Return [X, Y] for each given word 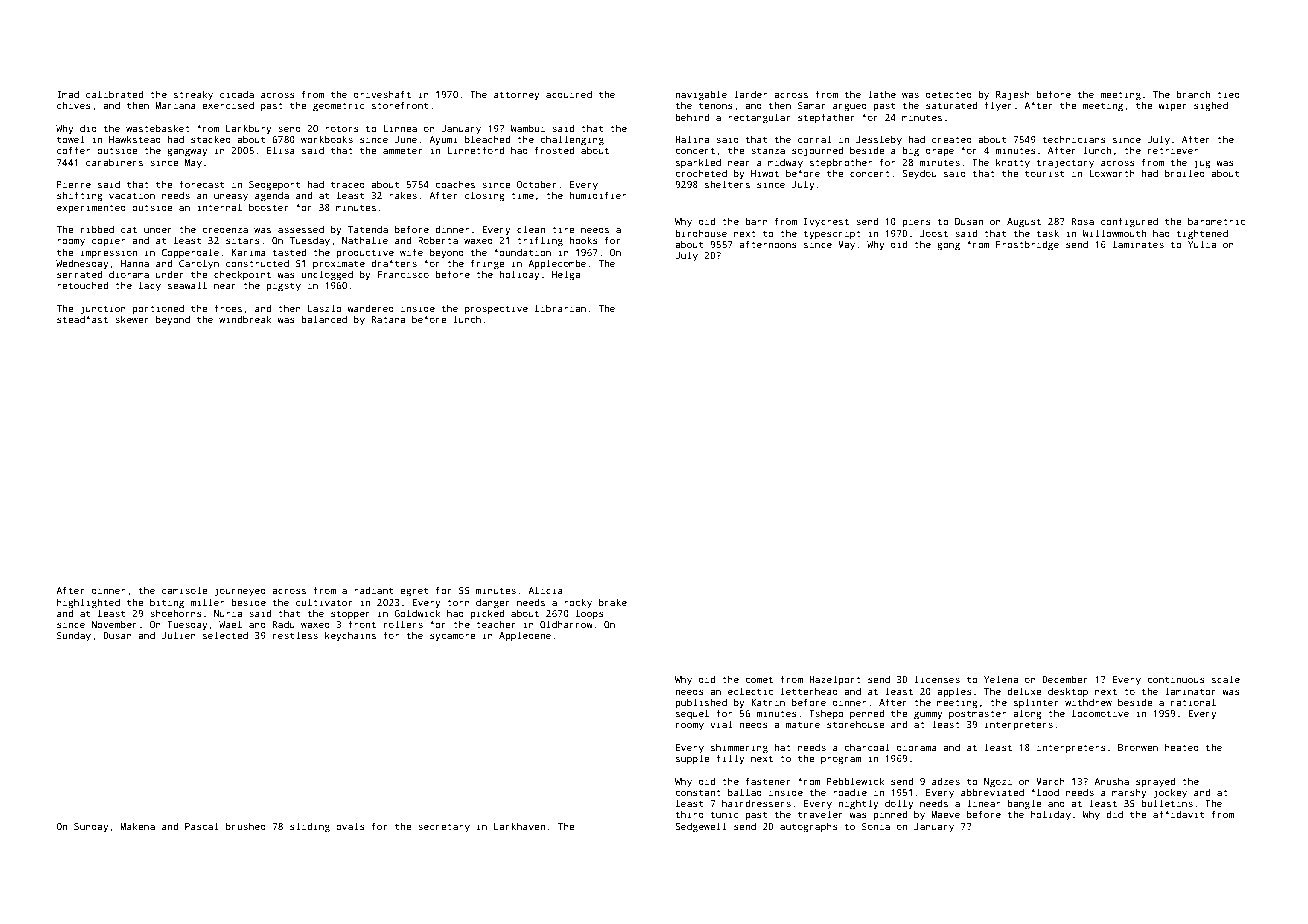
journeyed [240, 592]
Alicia [545, 590]
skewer [132, 319]
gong [948, 246]
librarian [560, 308]
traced [348, 184]
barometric [1216, 221]
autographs [808, 827]
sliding [310, 827]
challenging [572, 140]
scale [1226, 679]
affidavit [1178, 814]
